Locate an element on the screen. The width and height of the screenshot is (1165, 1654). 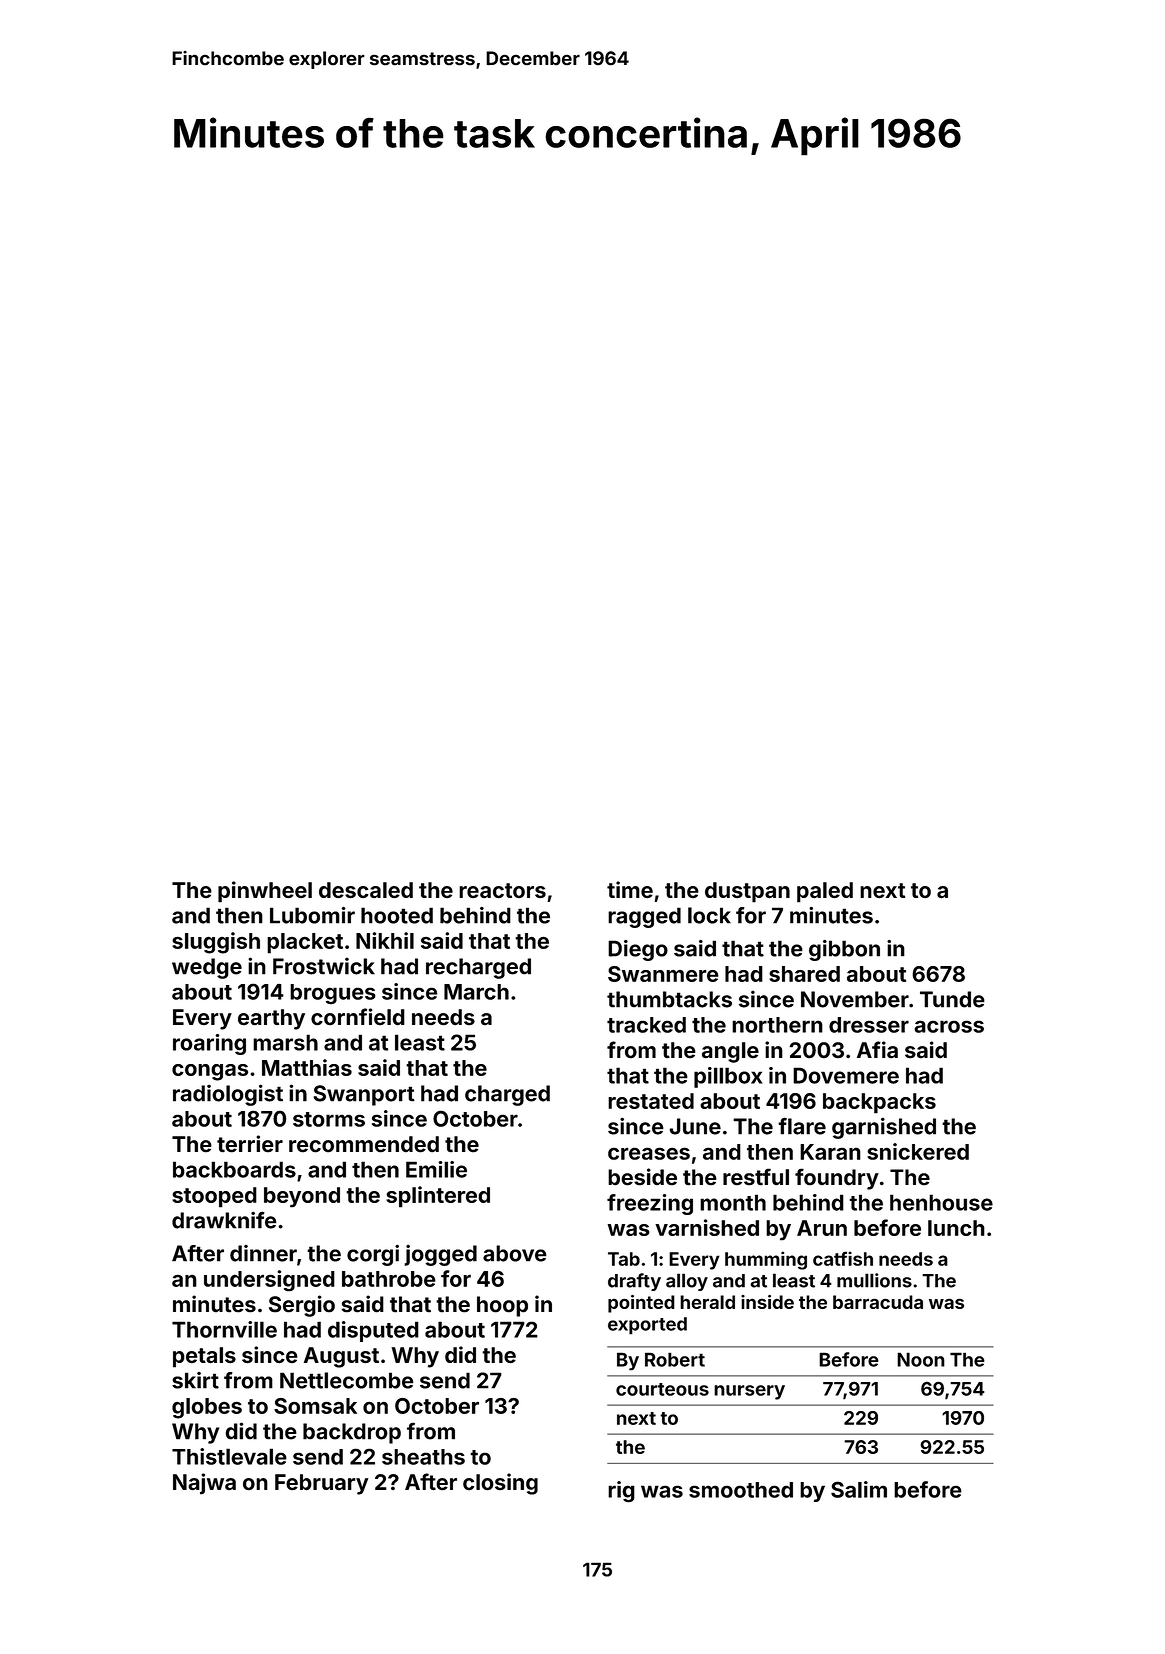
Nikhil is located at coordinates (385, 940).
